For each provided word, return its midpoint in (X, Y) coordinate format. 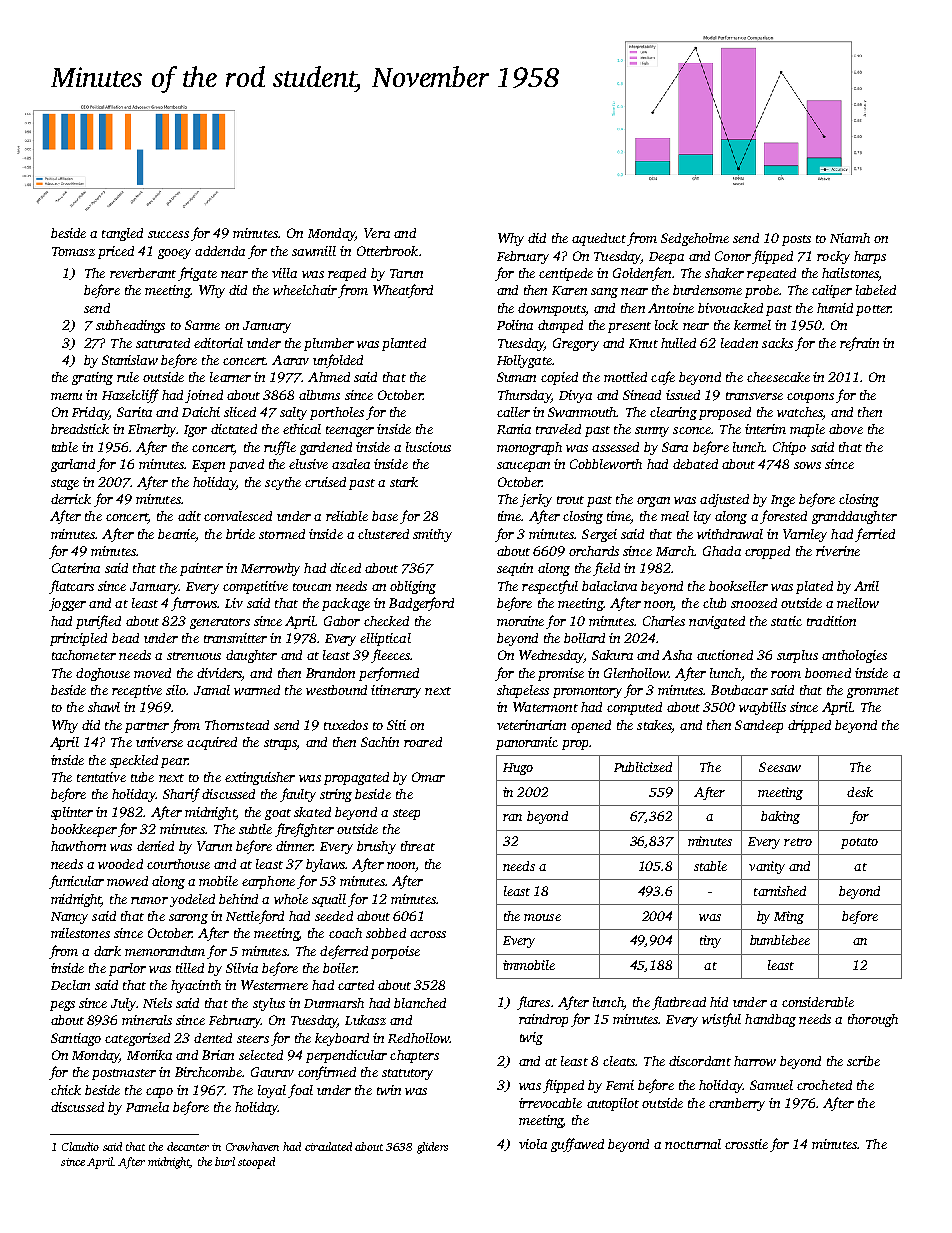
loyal (272, 1091)
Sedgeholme (695, 239)
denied (155, 846)
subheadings (130, 326)
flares (533, 1003)
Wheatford (403, 291)
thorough (873, 1020)
